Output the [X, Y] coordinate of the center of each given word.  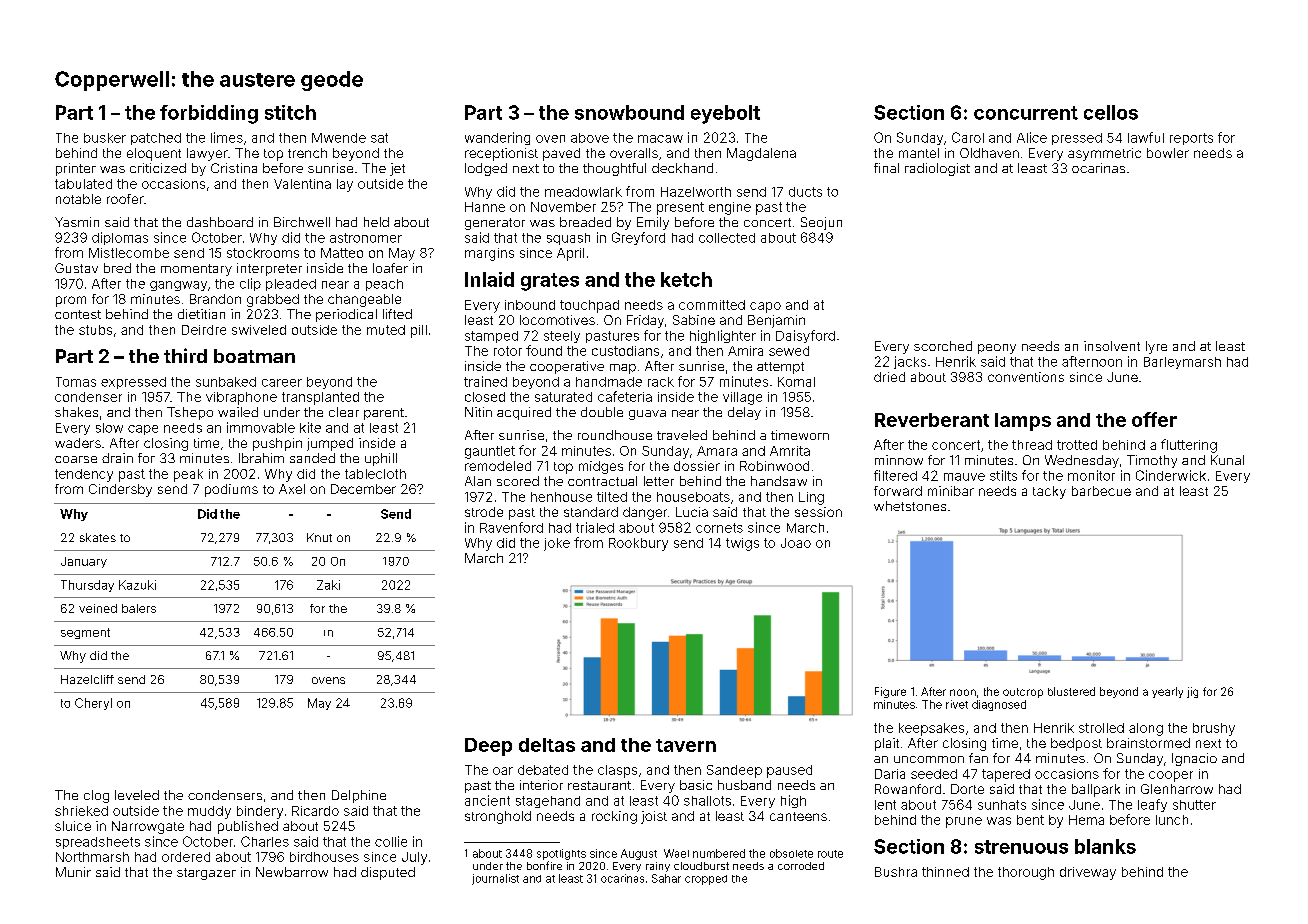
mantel [919, 153]
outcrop [1023, 693]
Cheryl [93, 704]
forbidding [209, 114]
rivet [957, 704]
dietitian [201, 314]
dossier [697, 466]
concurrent [1026, 113]
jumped [330, 444]
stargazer [206, 874]
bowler [1168, 153]
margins [489, 254]
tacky [1049, 492]
